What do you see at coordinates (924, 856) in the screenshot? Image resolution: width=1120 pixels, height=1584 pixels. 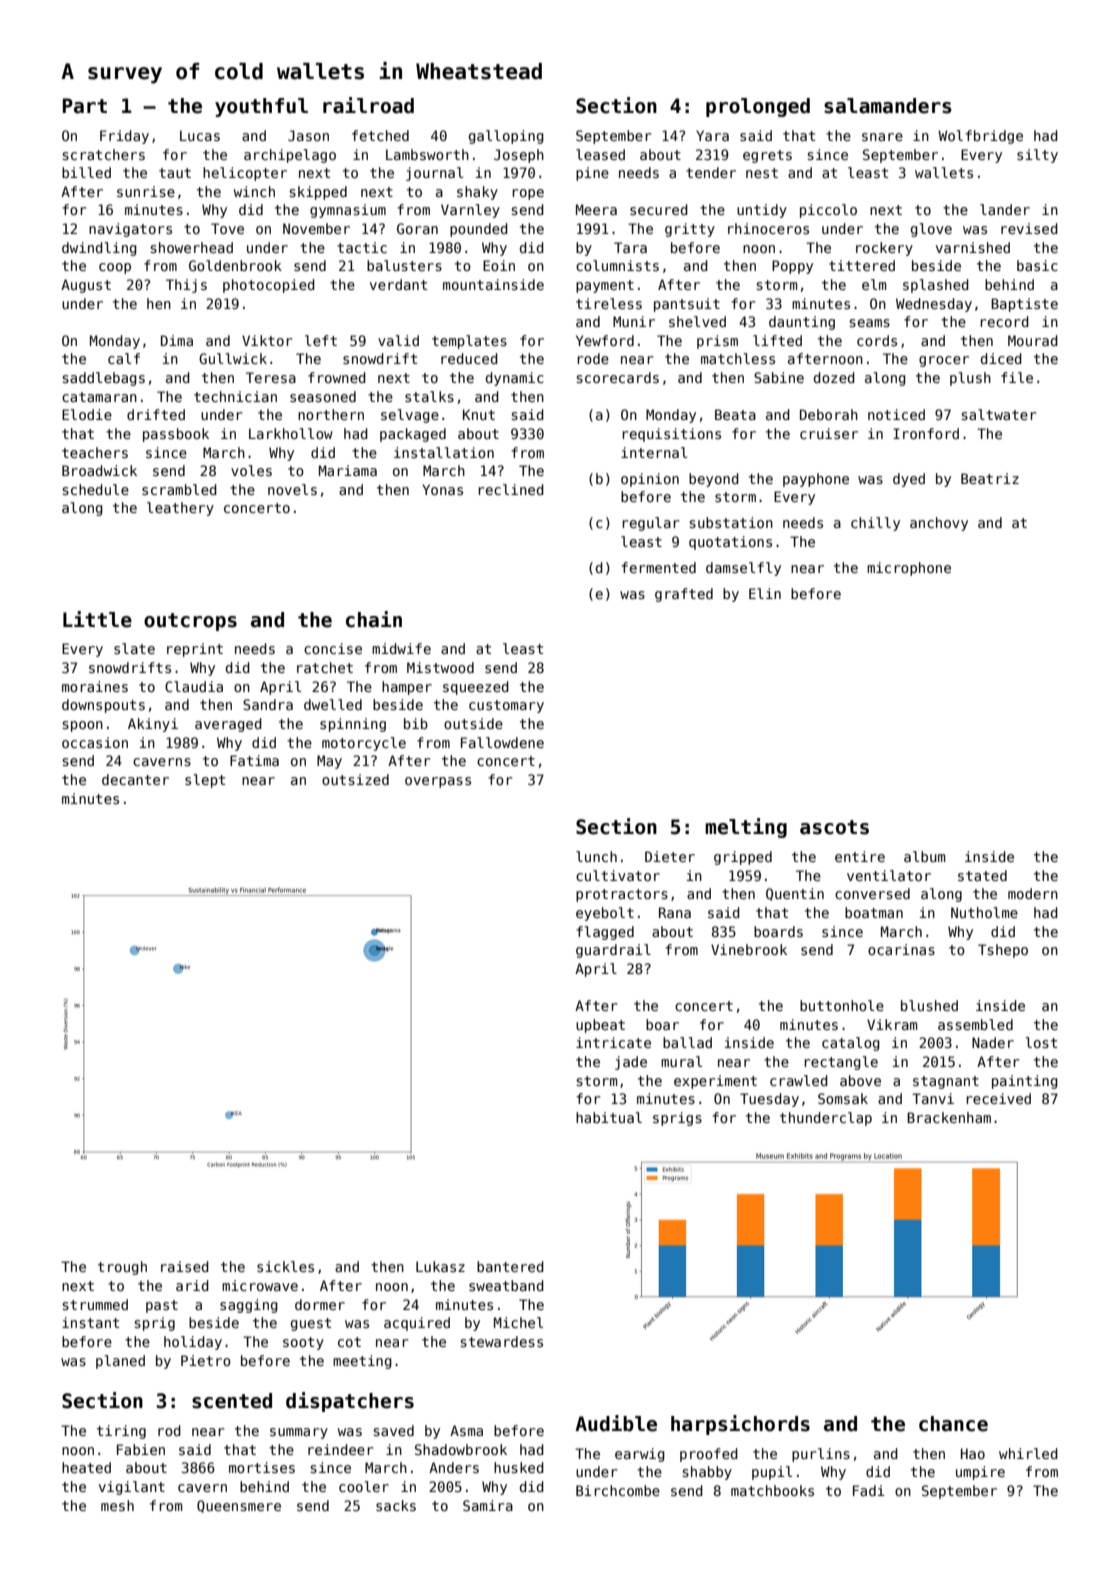 I see `album` at bounding box center [924, 856].
